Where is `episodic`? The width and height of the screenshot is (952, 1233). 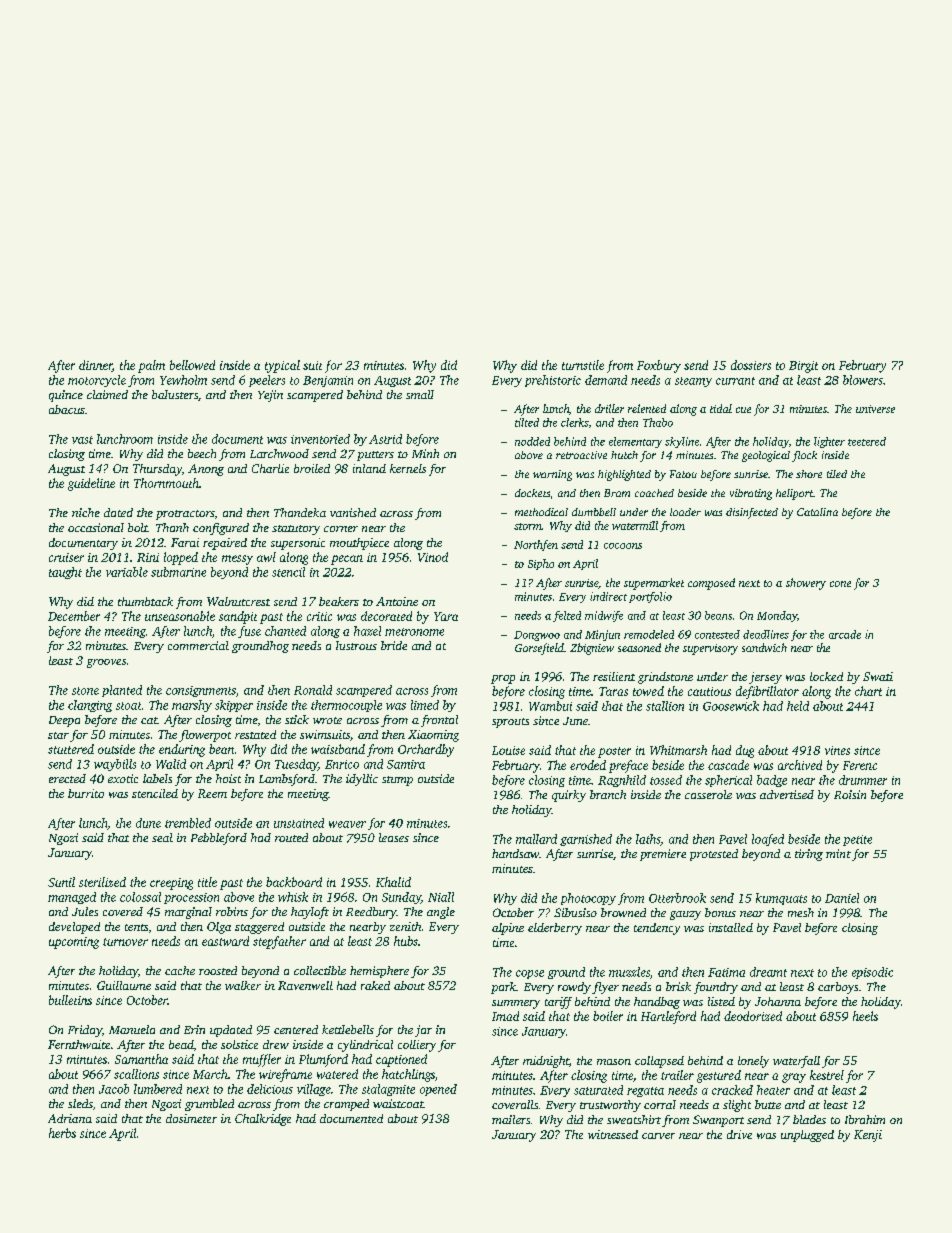 episodic is located at coordinates (872, 973).
